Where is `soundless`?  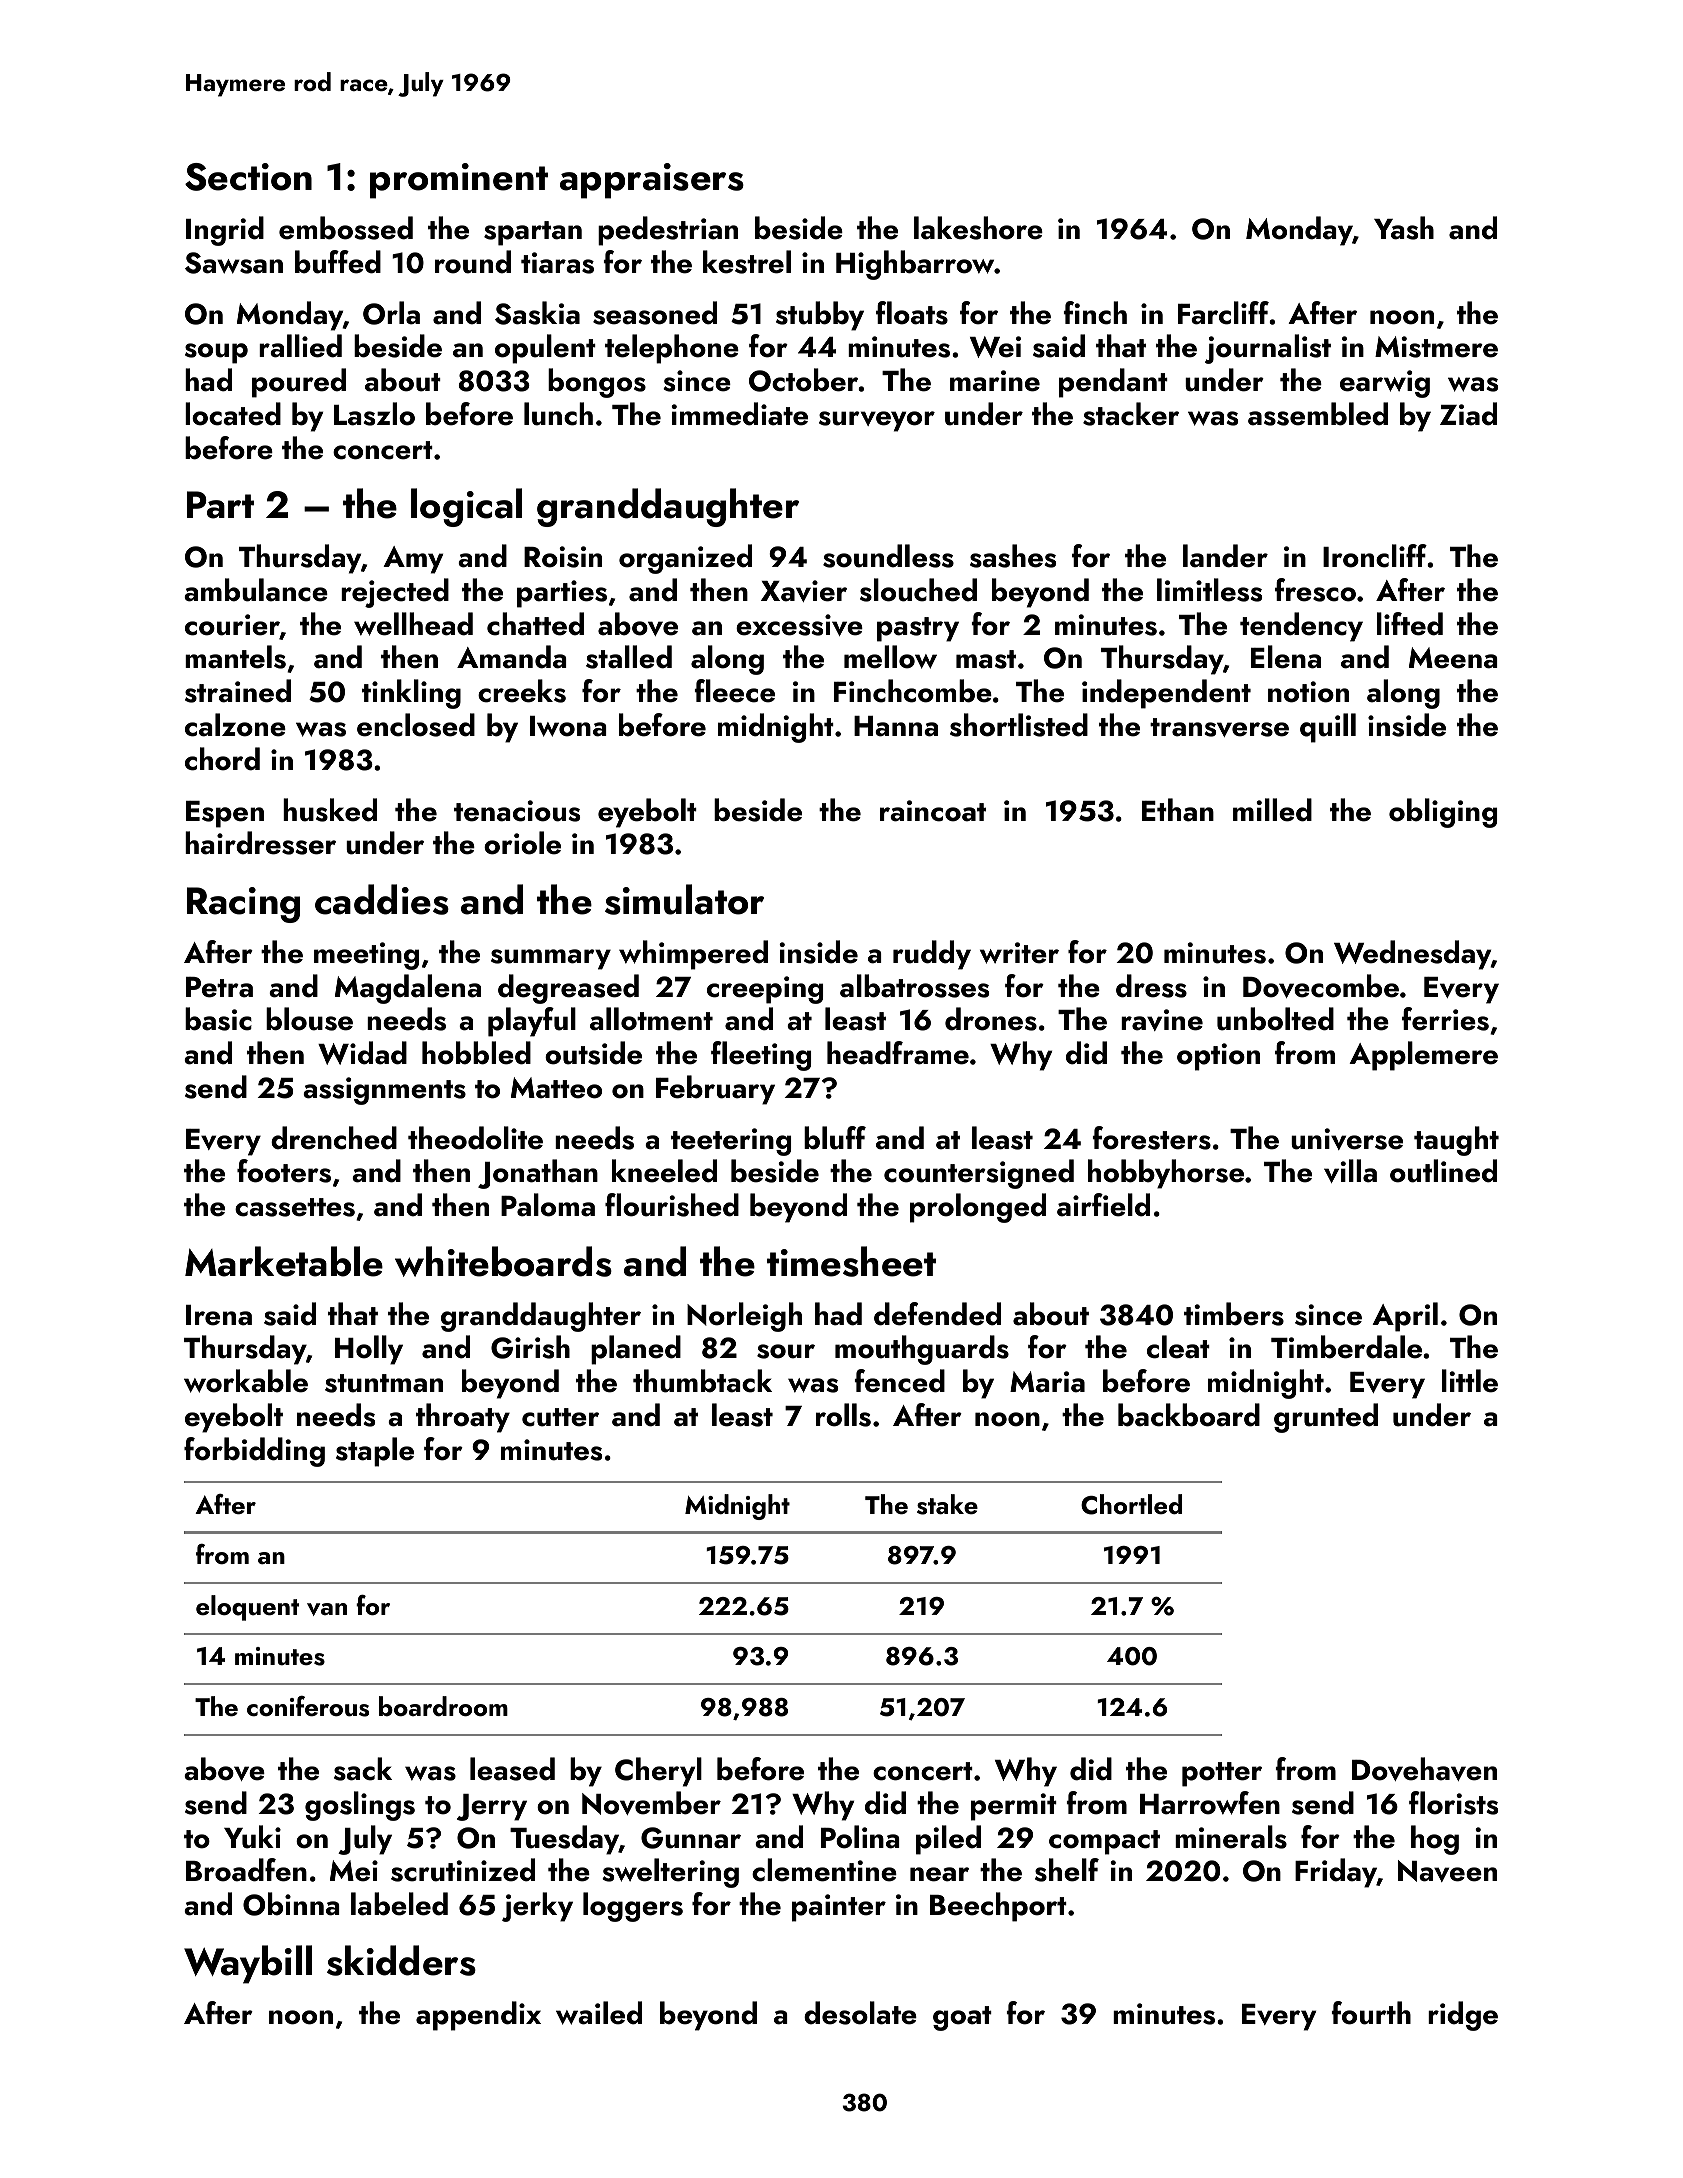 soundless is located at coordinates (888, 556).
